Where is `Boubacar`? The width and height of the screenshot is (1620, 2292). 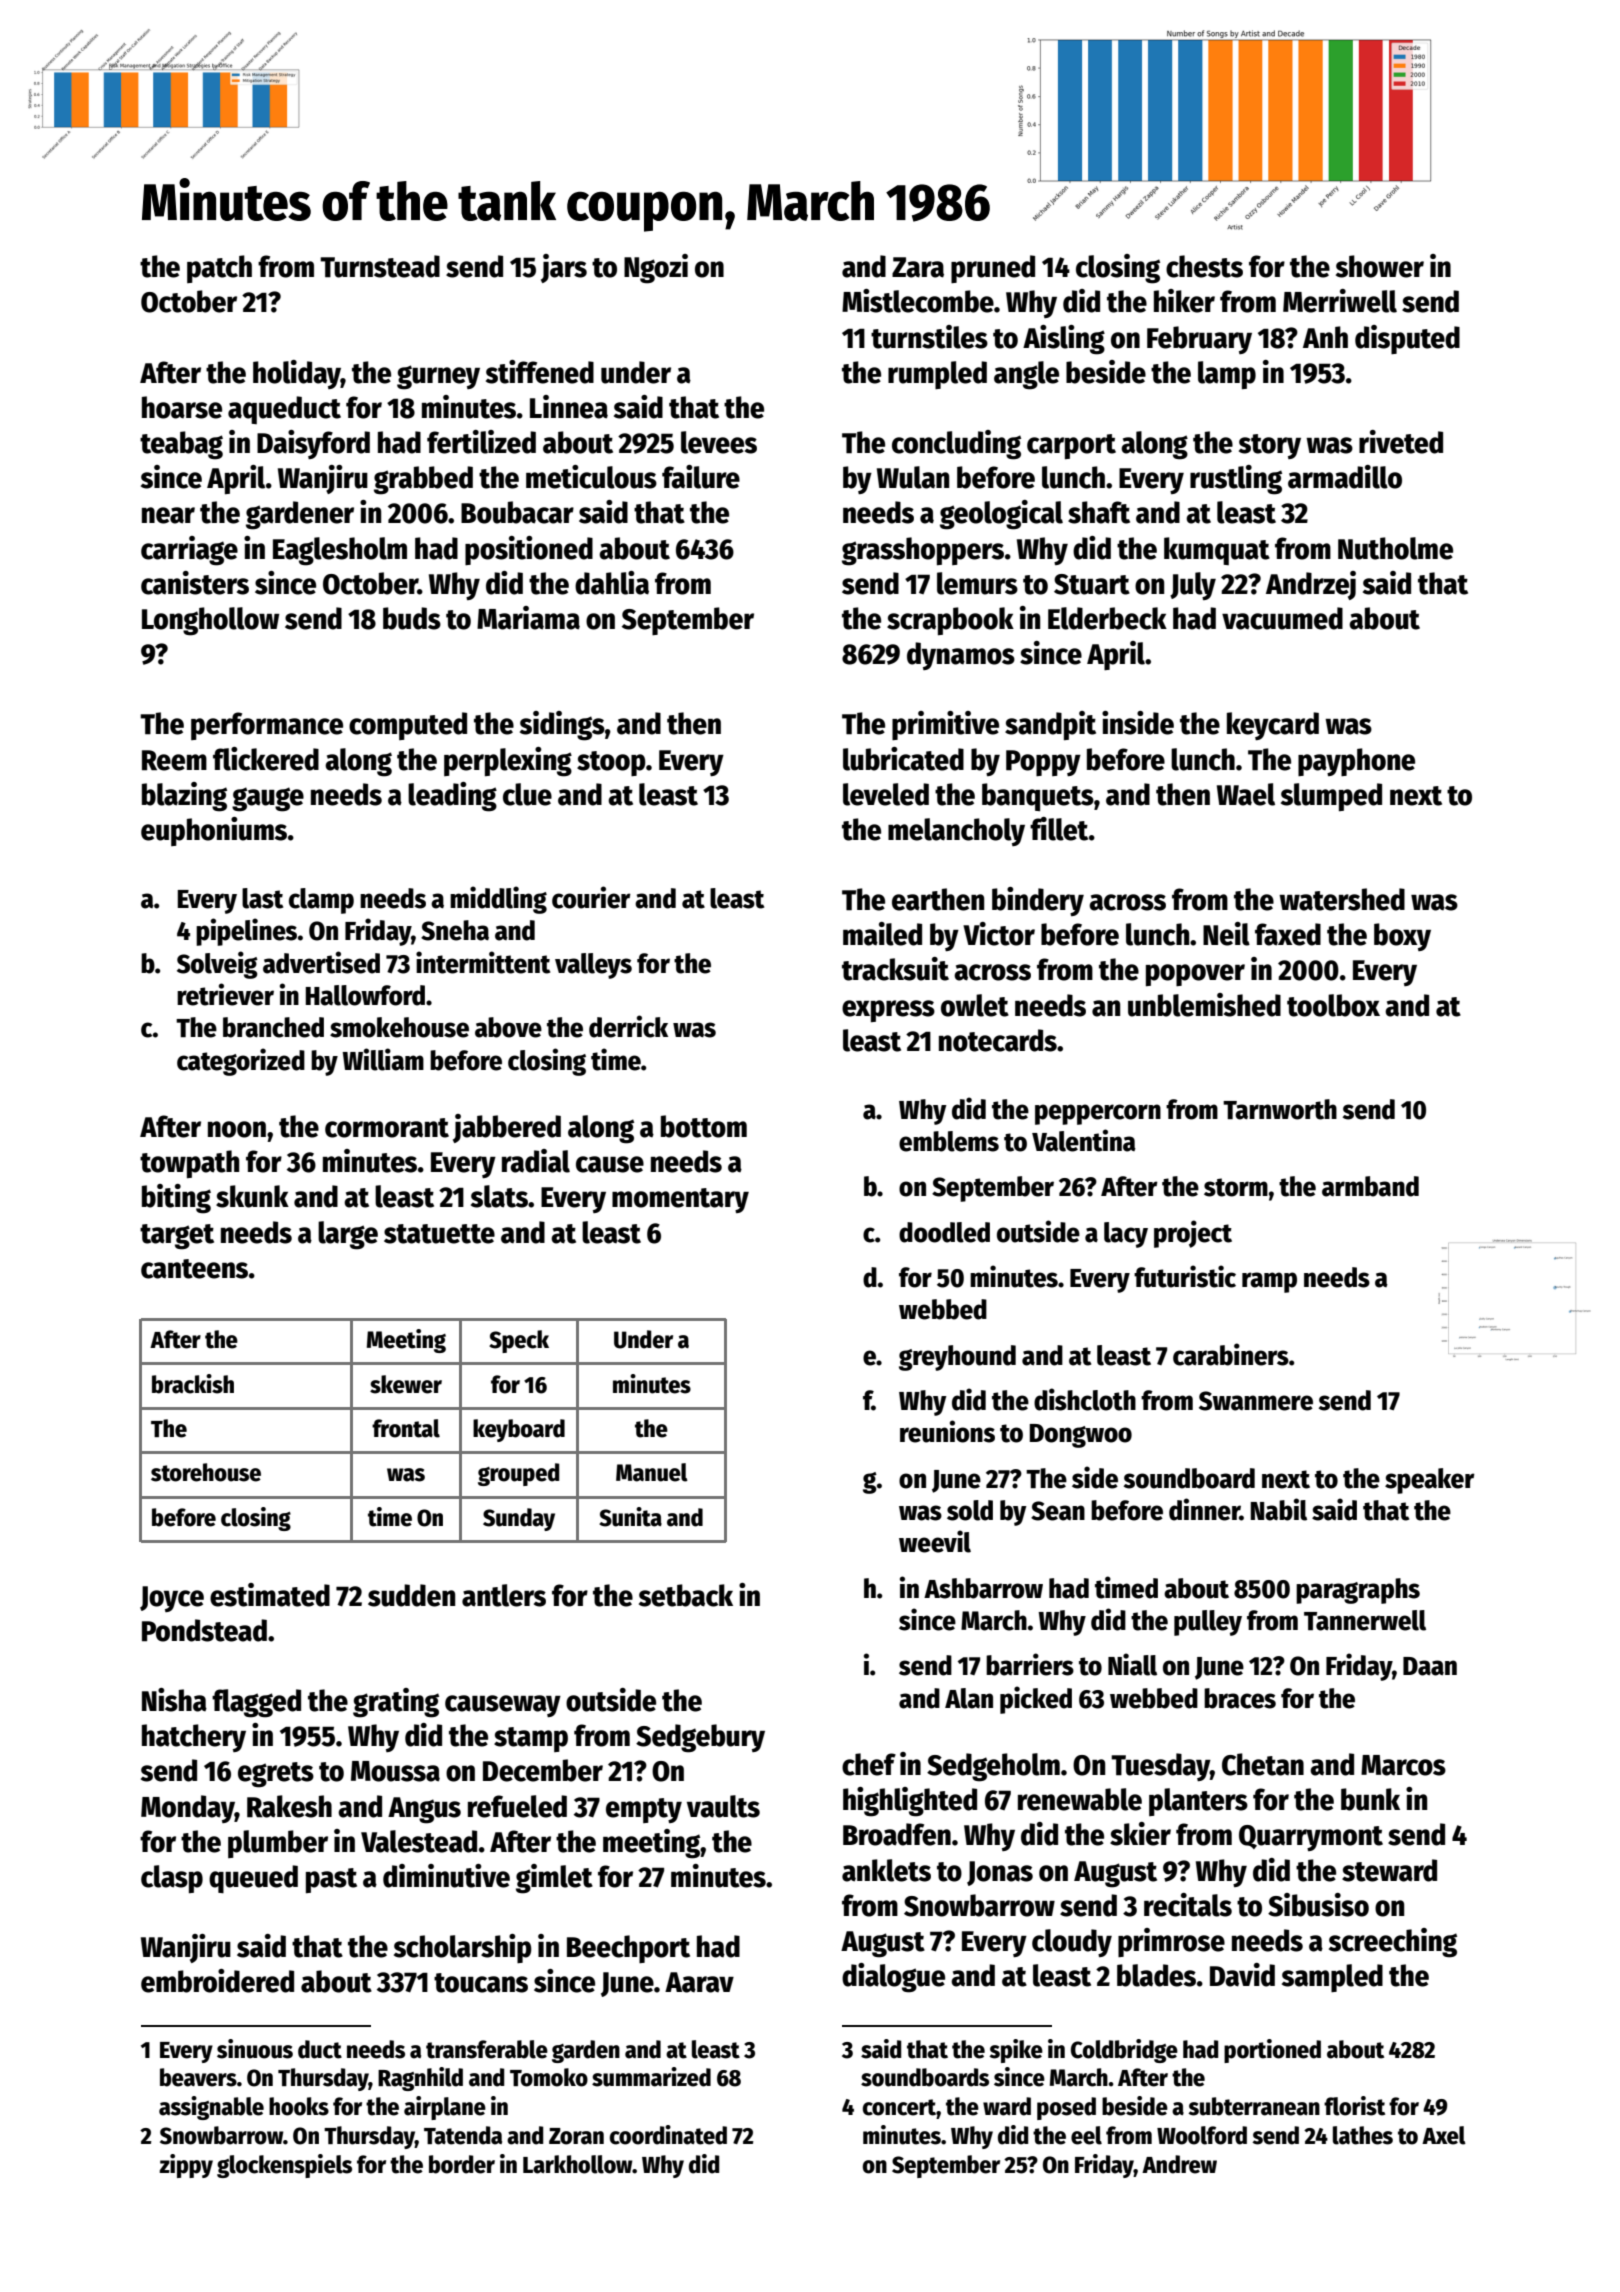 Boubacar is located at coordinates (517, 512).
